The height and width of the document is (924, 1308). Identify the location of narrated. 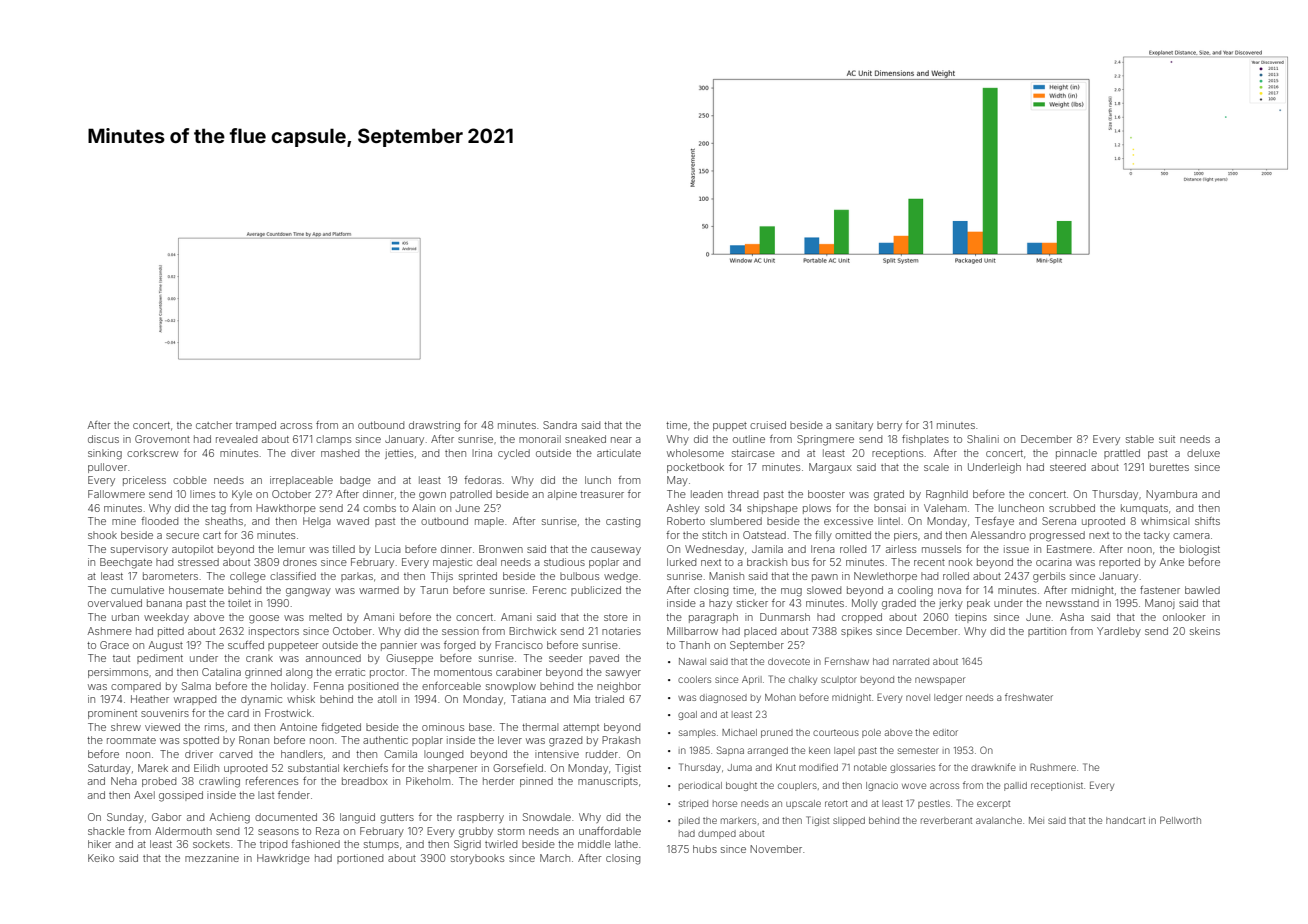
(911, 661).
